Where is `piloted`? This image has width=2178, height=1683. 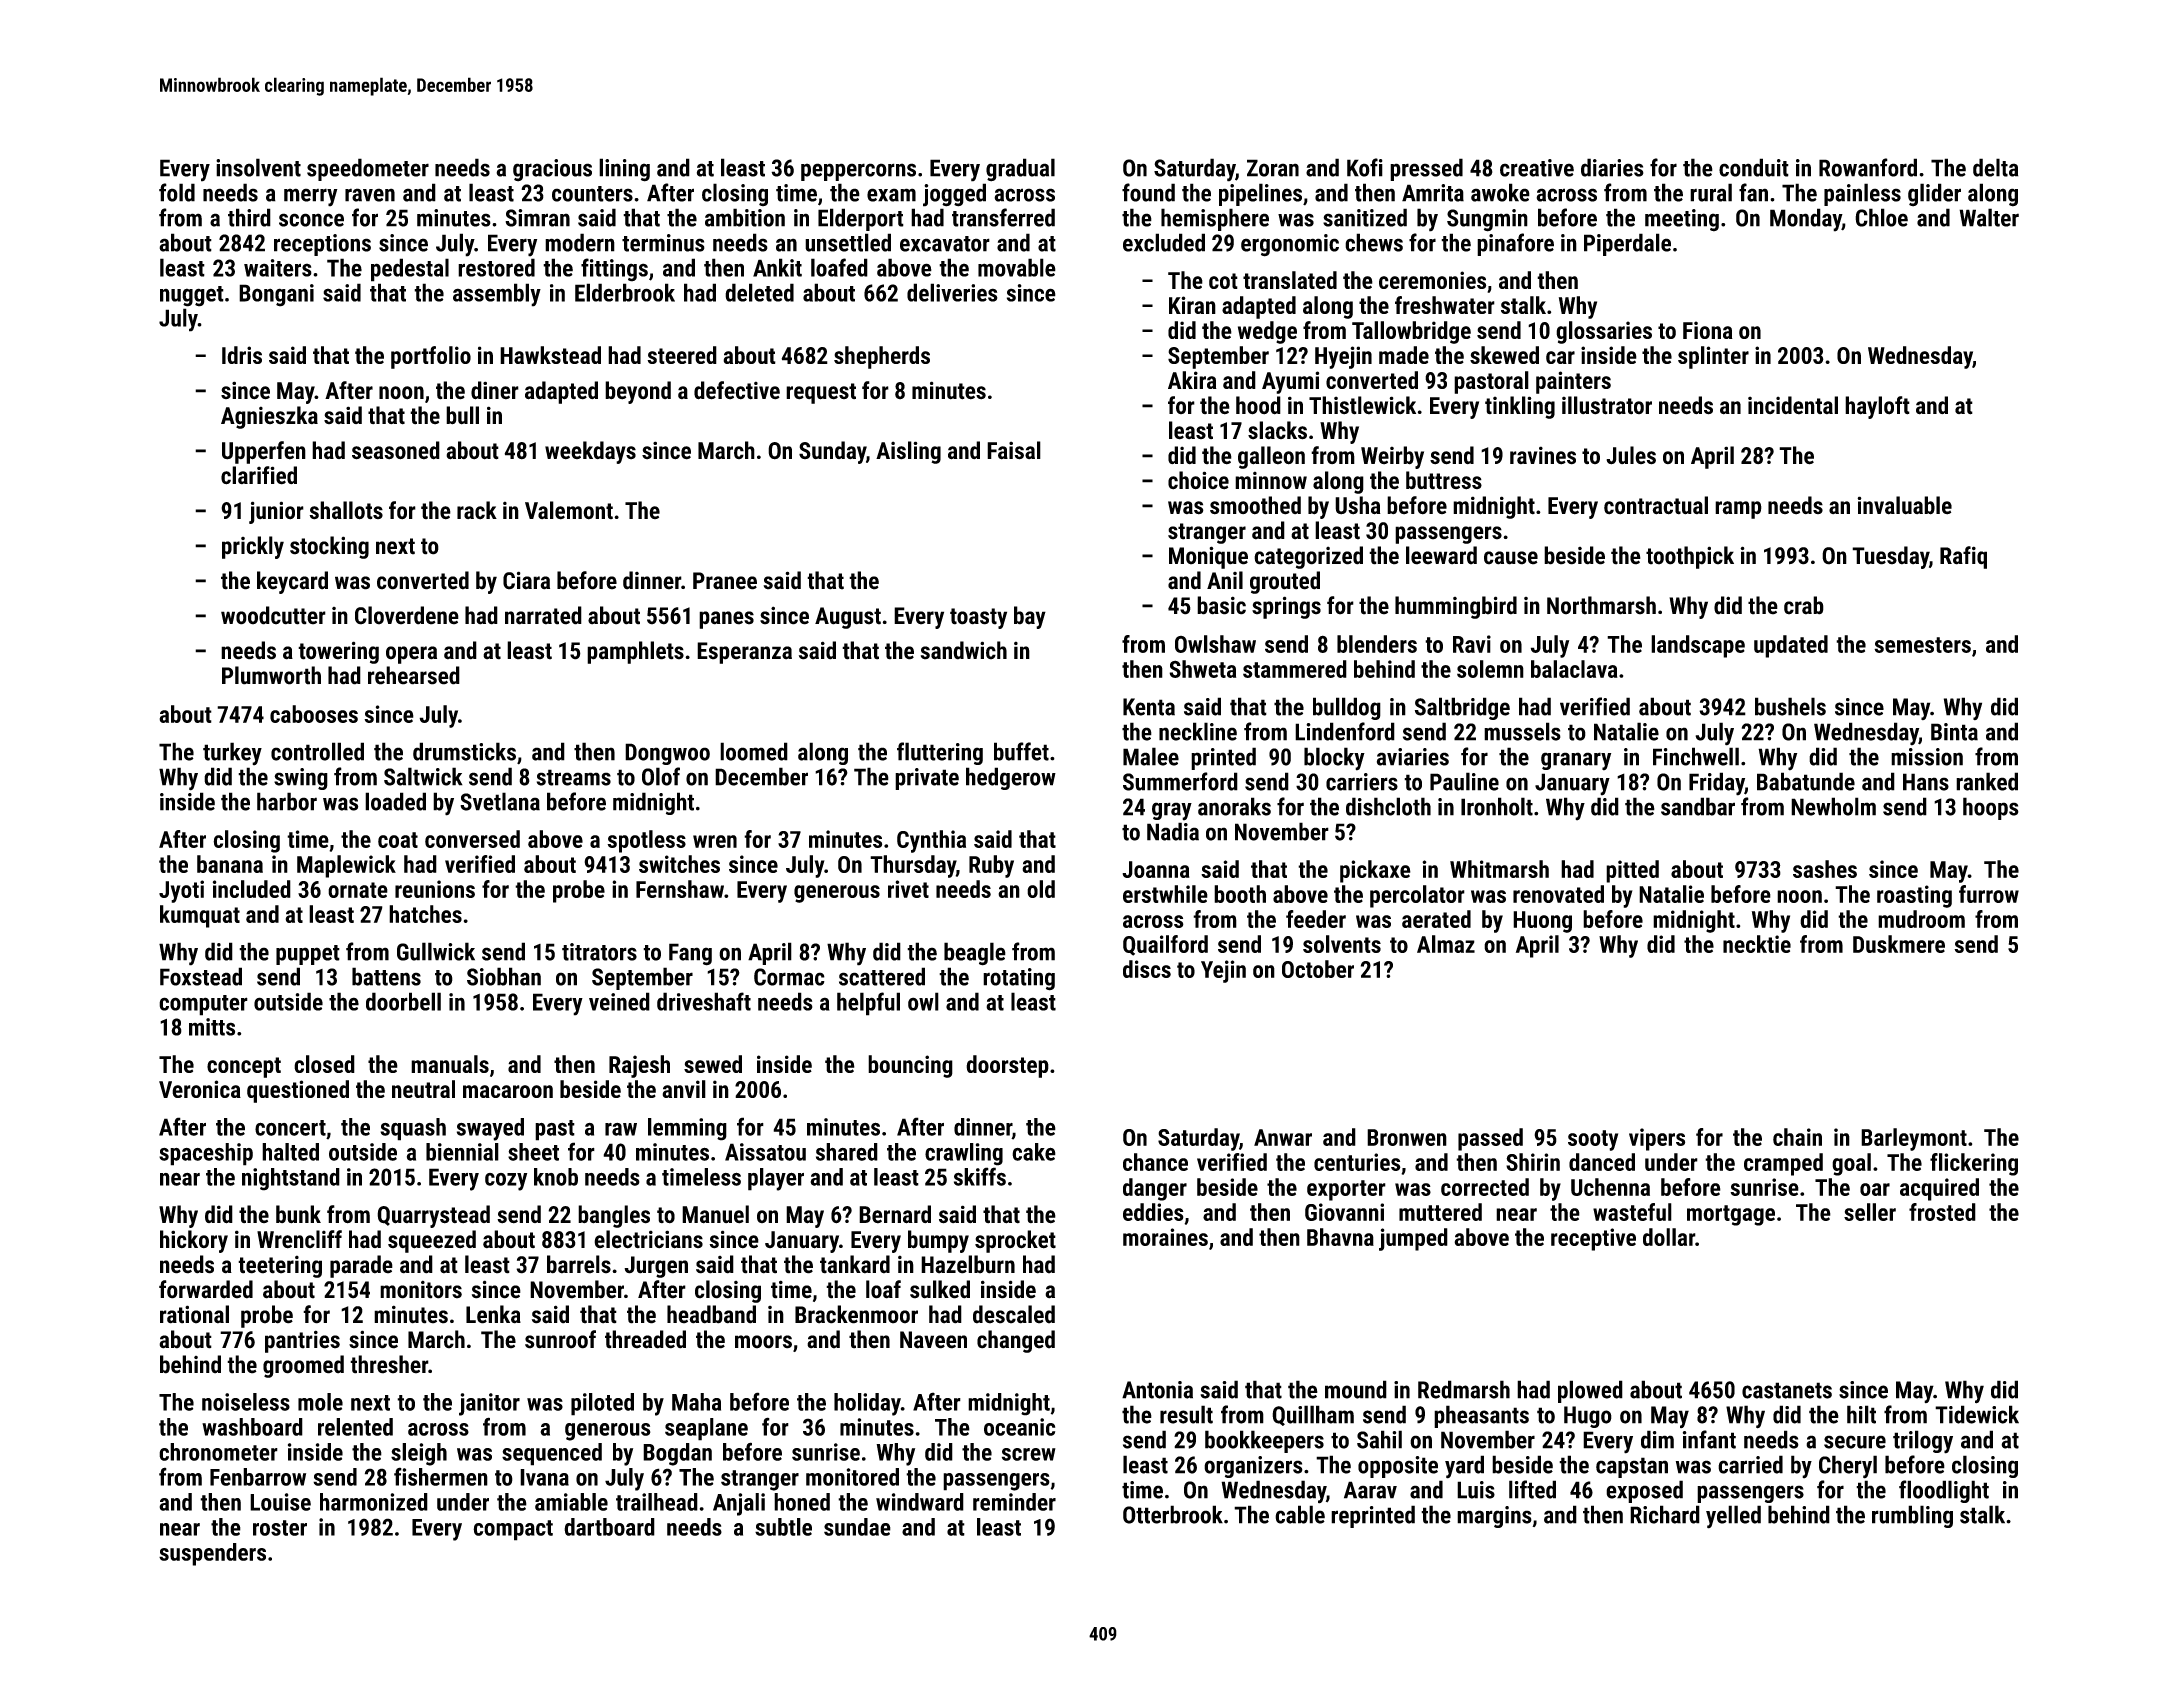 piloted is located at coordinates (602, 1404).
